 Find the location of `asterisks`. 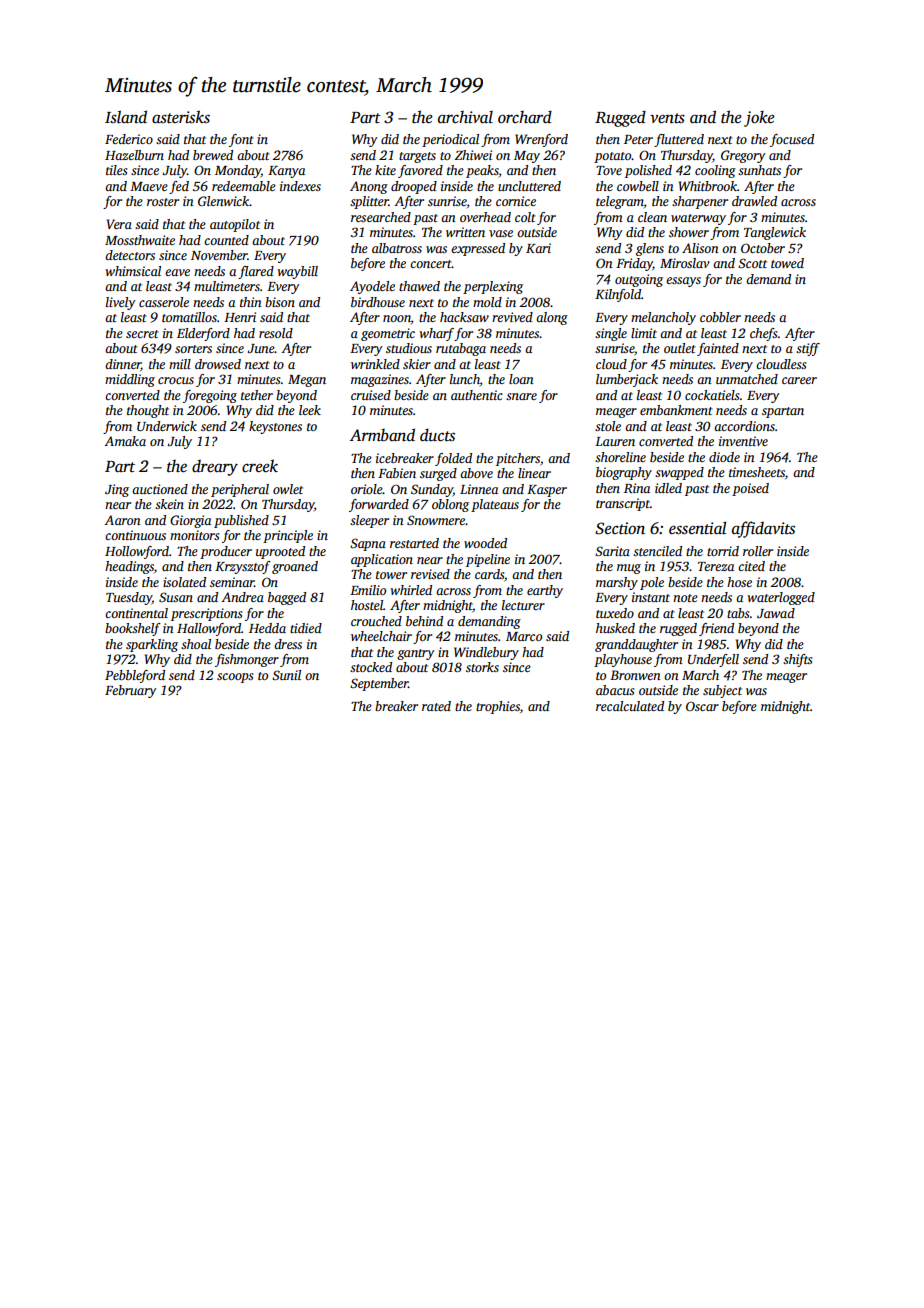

asterisks is located at coordinates (181, 117).
